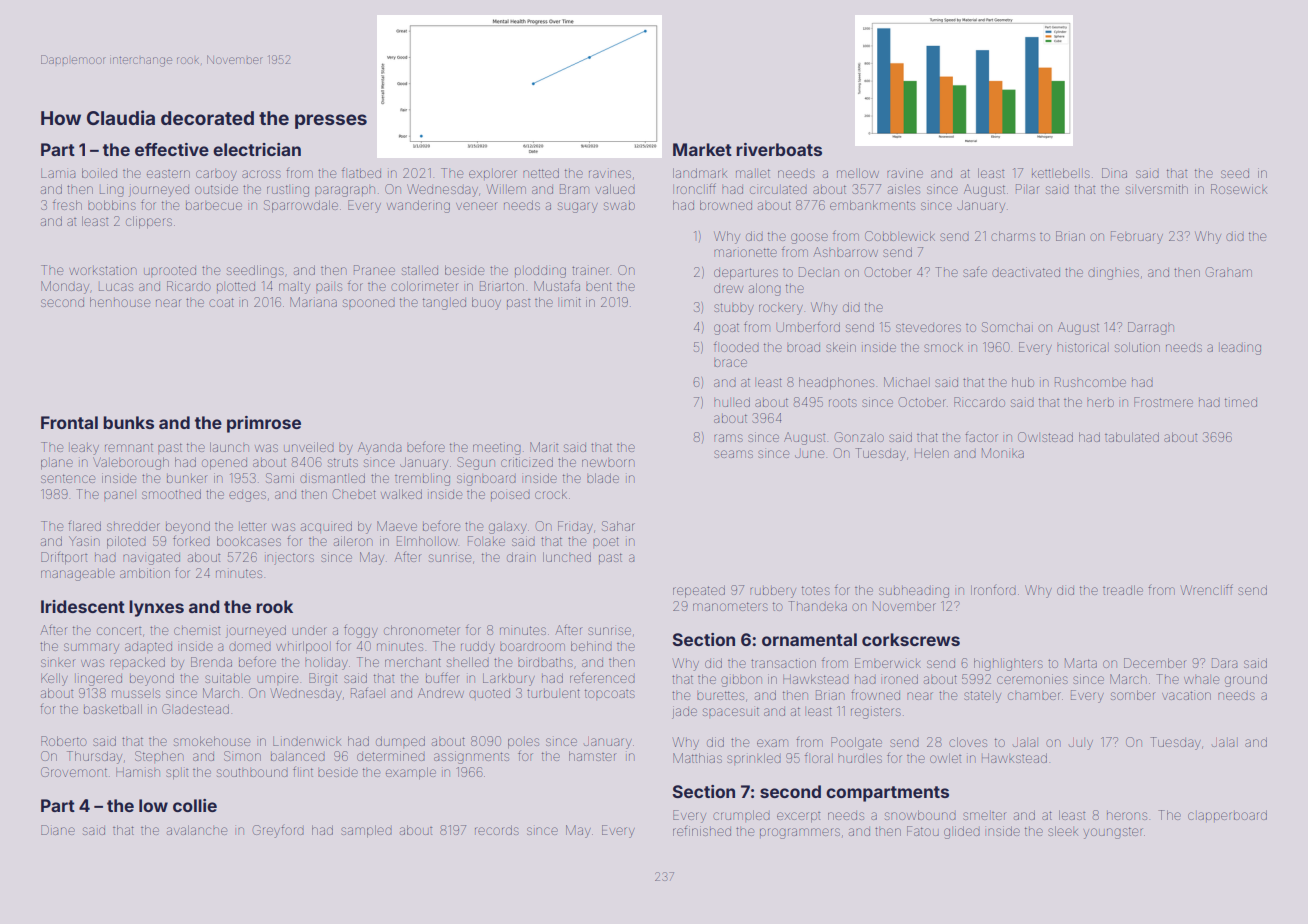 This screenshot has height=924, width=1308. What do you see at coordinates (702, 149) in the screenshot?
I see `Market` at bounding box center [702, 149].
